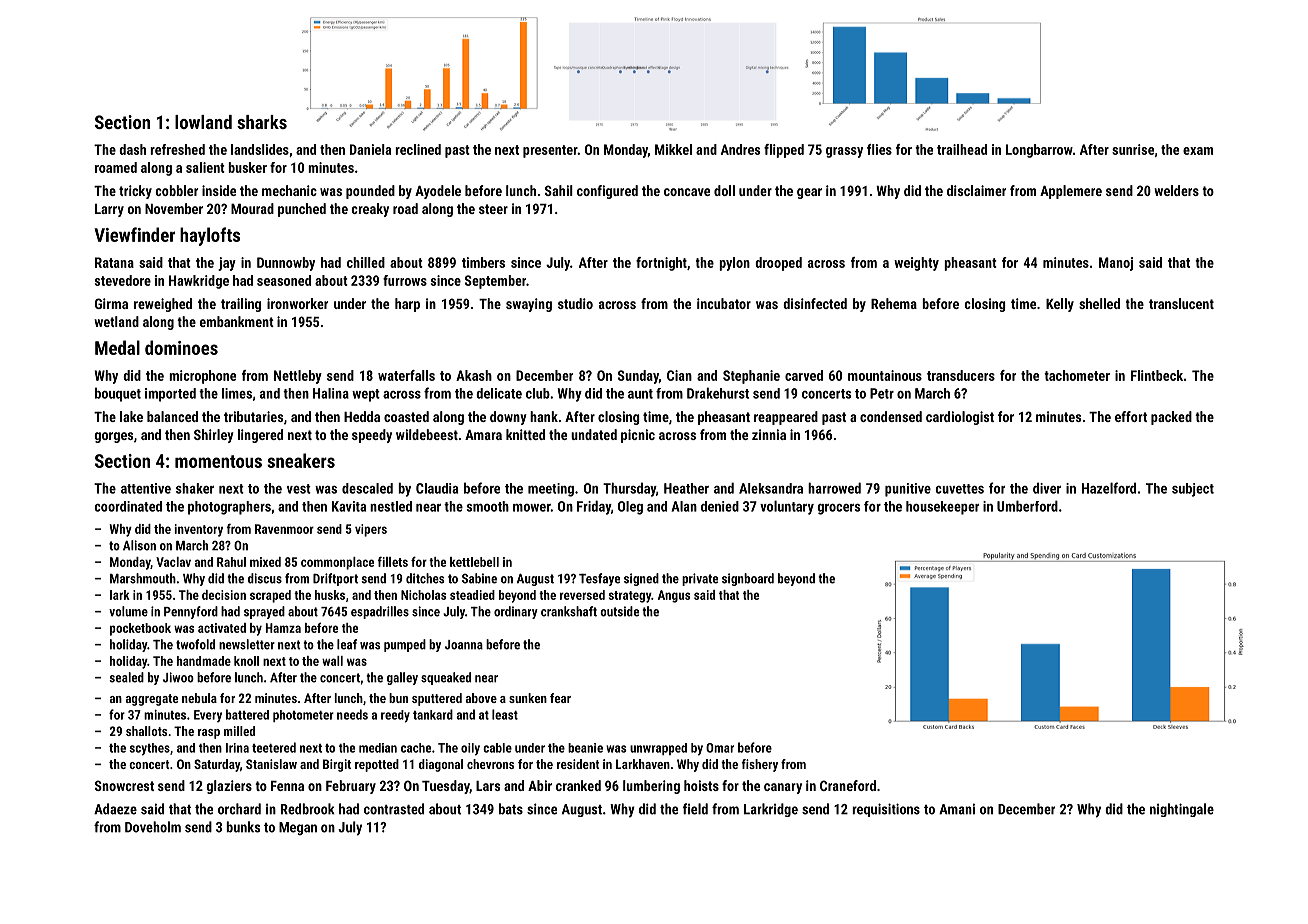 This page has height=924, width=1308. What do you see at coordinates (740, 149) in the page?
I see `Andres` at bounding box center [740, 149].
